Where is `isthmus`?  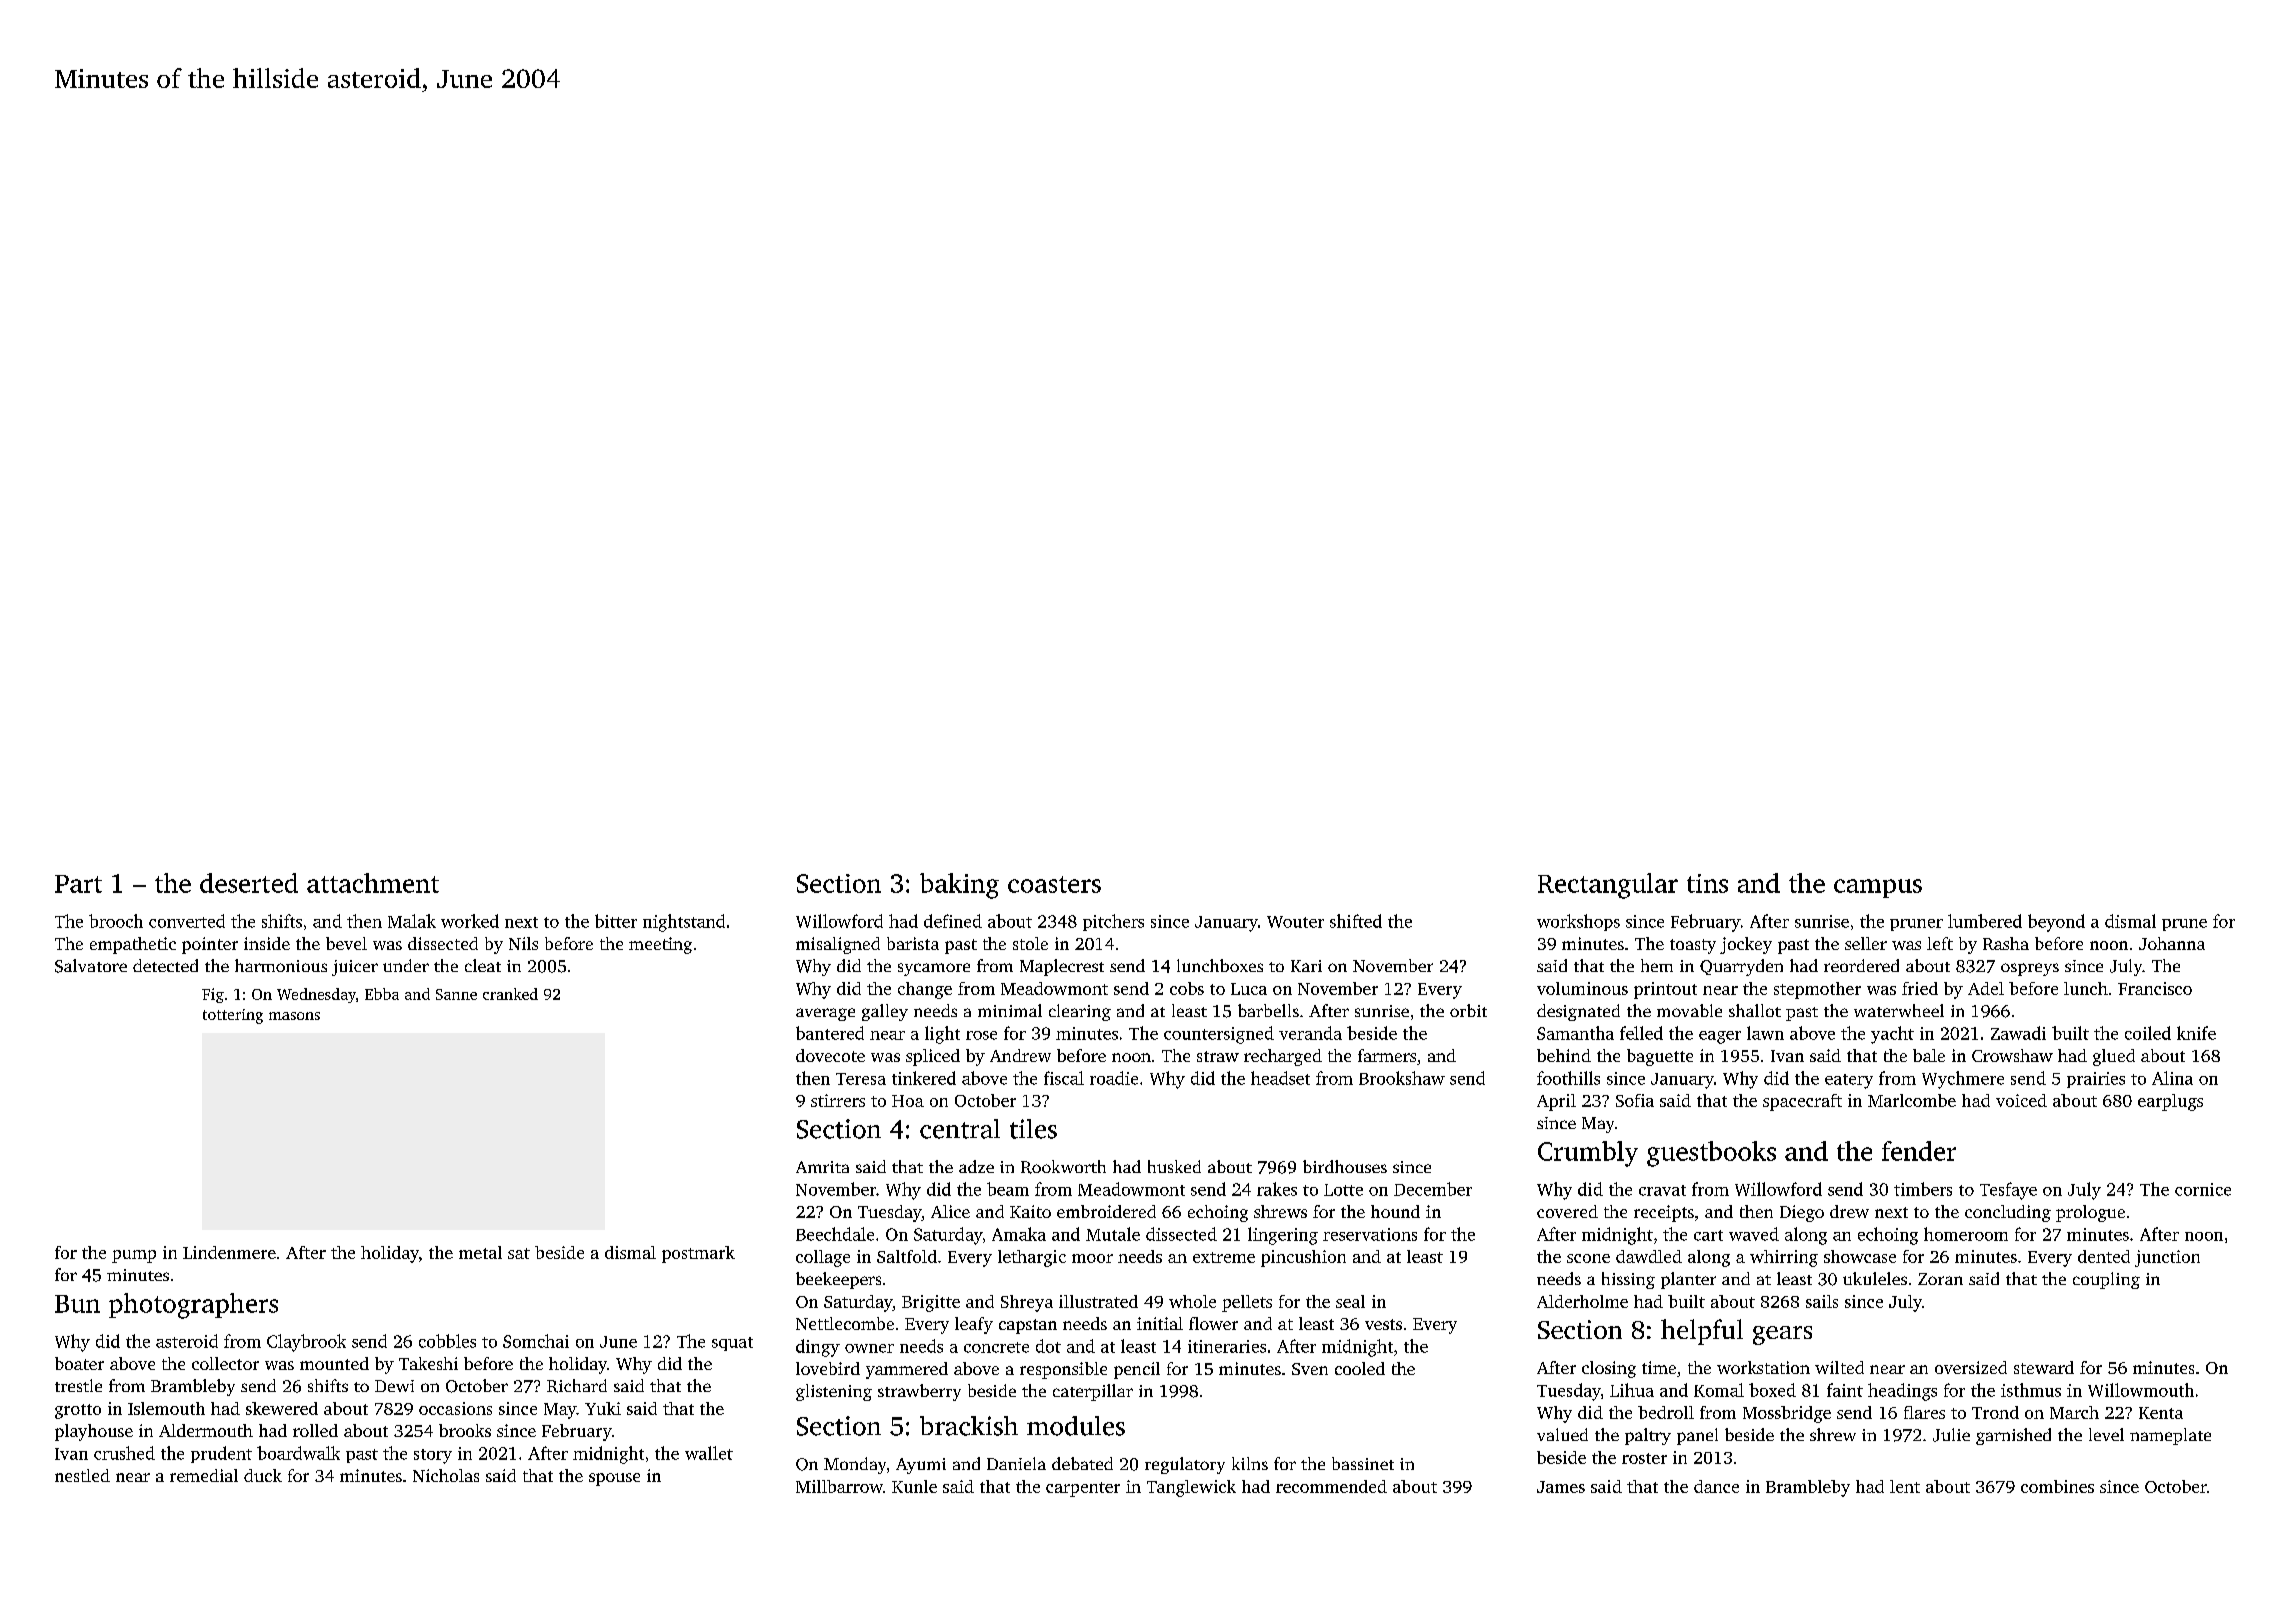
isthmus is located at coordinates (2031, 1390).
